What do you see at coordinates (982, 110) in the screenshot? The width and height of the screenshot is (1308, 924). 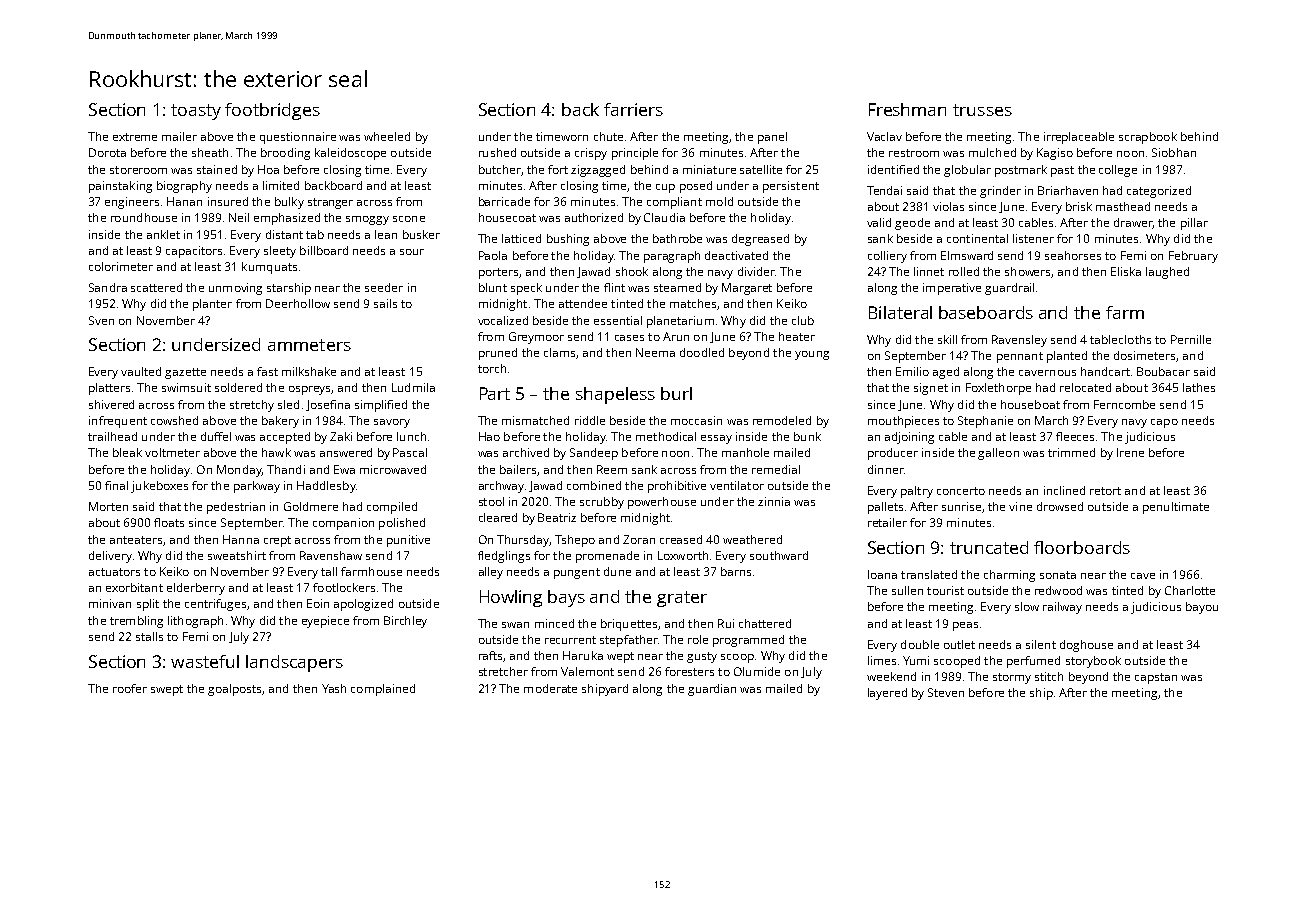 I see `trusses` at bounding box center [982, 110].
